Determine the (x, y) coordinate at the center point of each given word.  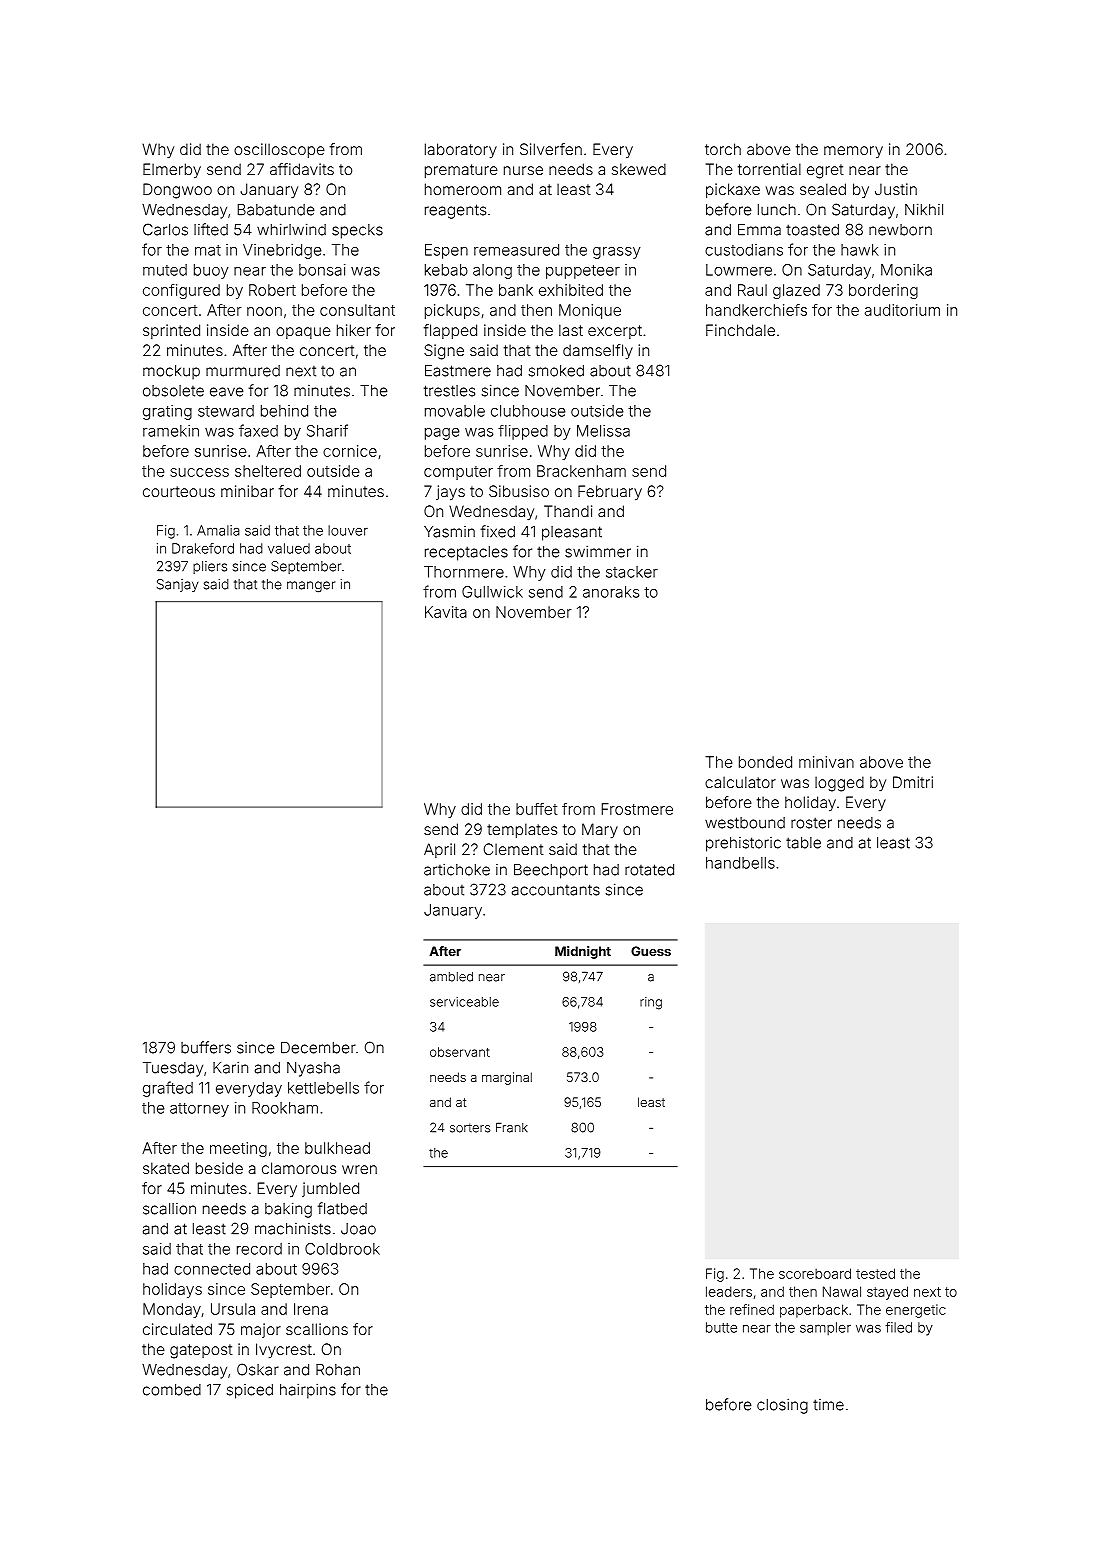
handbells (740, 863)
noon (264, 311)
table (803, 843)
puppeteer (583, 272)
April (439, 850)
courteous (179, 491)
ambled (451, 977)
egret (825, 171)
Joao (358, 1229)
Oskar (258, 1369)
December (318, 1048)
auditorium (902, 310)
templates (522, 830)
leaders (729, 1291)
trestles (449, 391)
